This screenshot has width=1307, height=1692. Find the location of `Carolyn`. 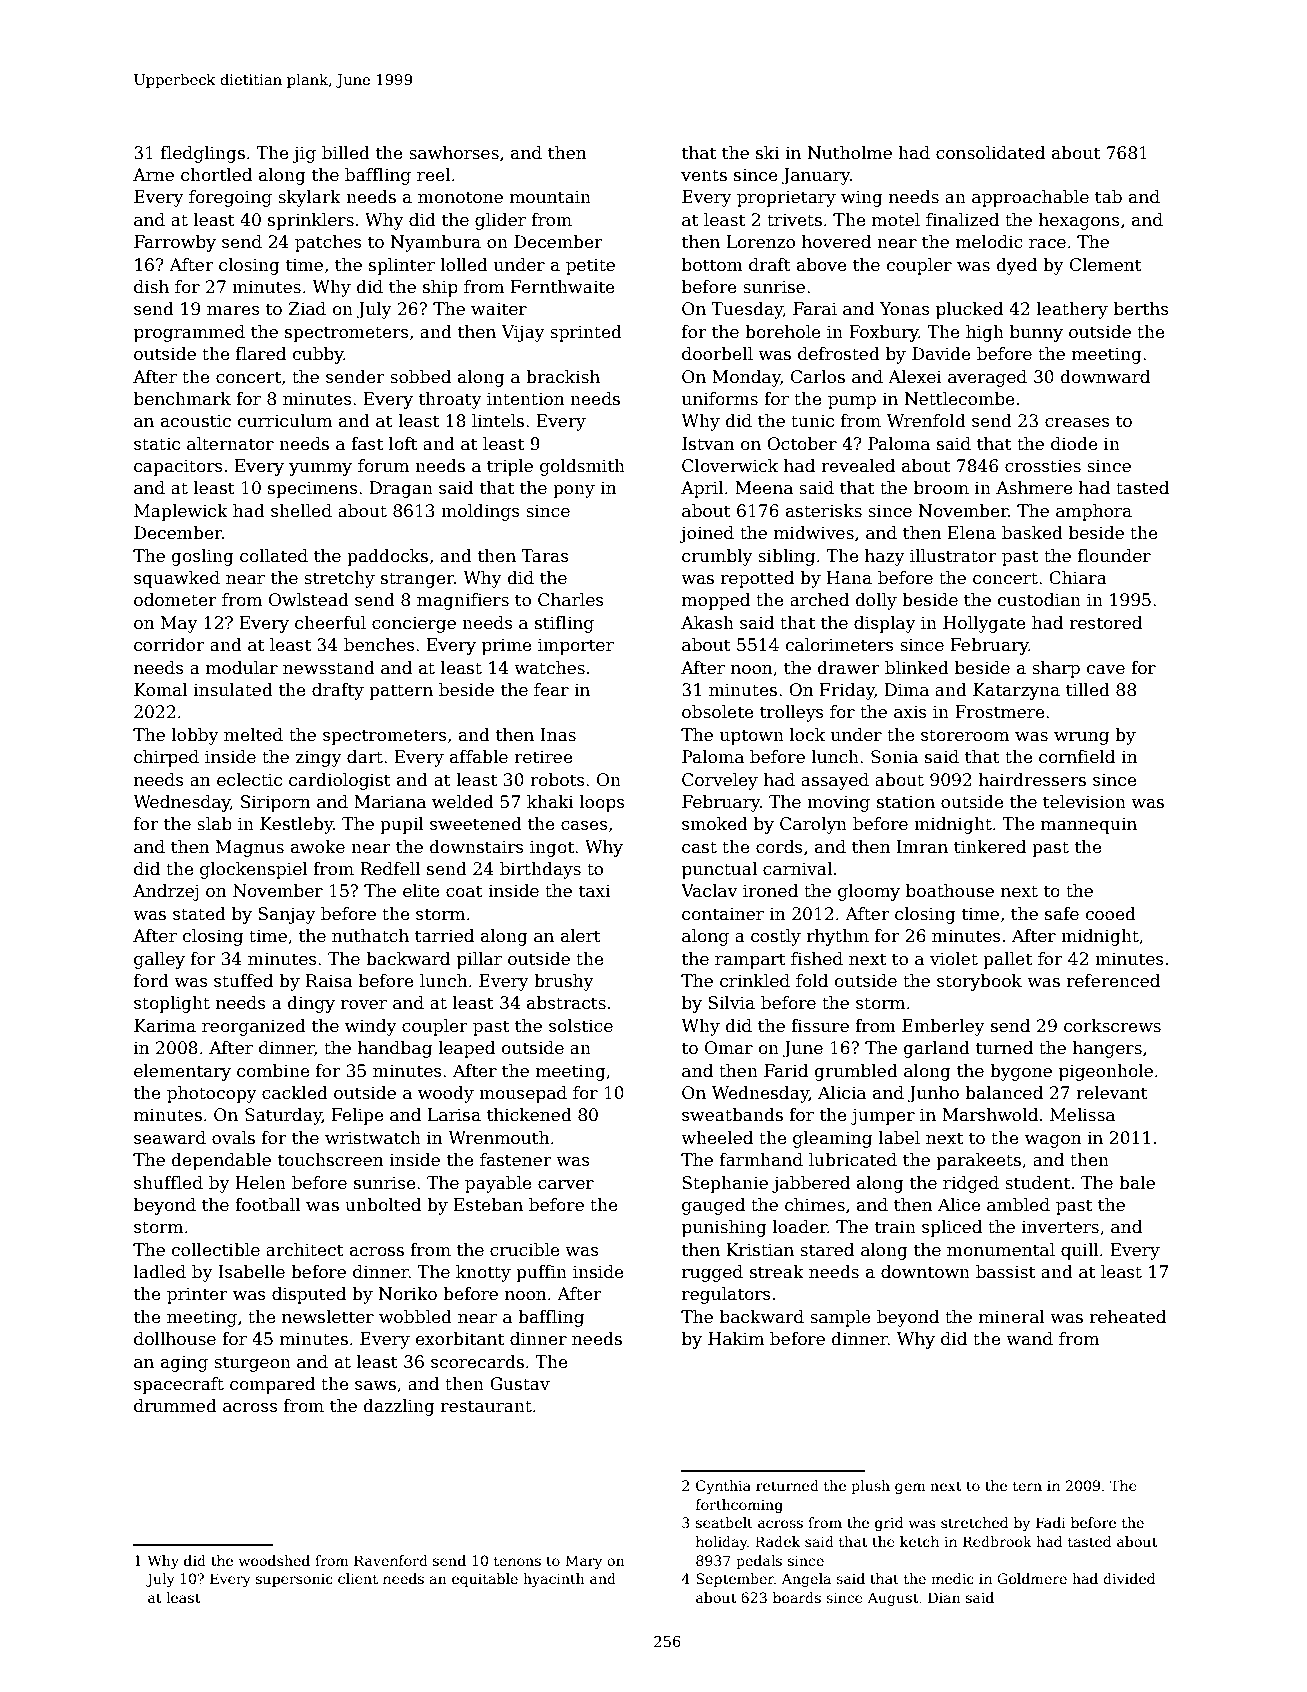

Carolyn is located at coordinates (813, 825).
